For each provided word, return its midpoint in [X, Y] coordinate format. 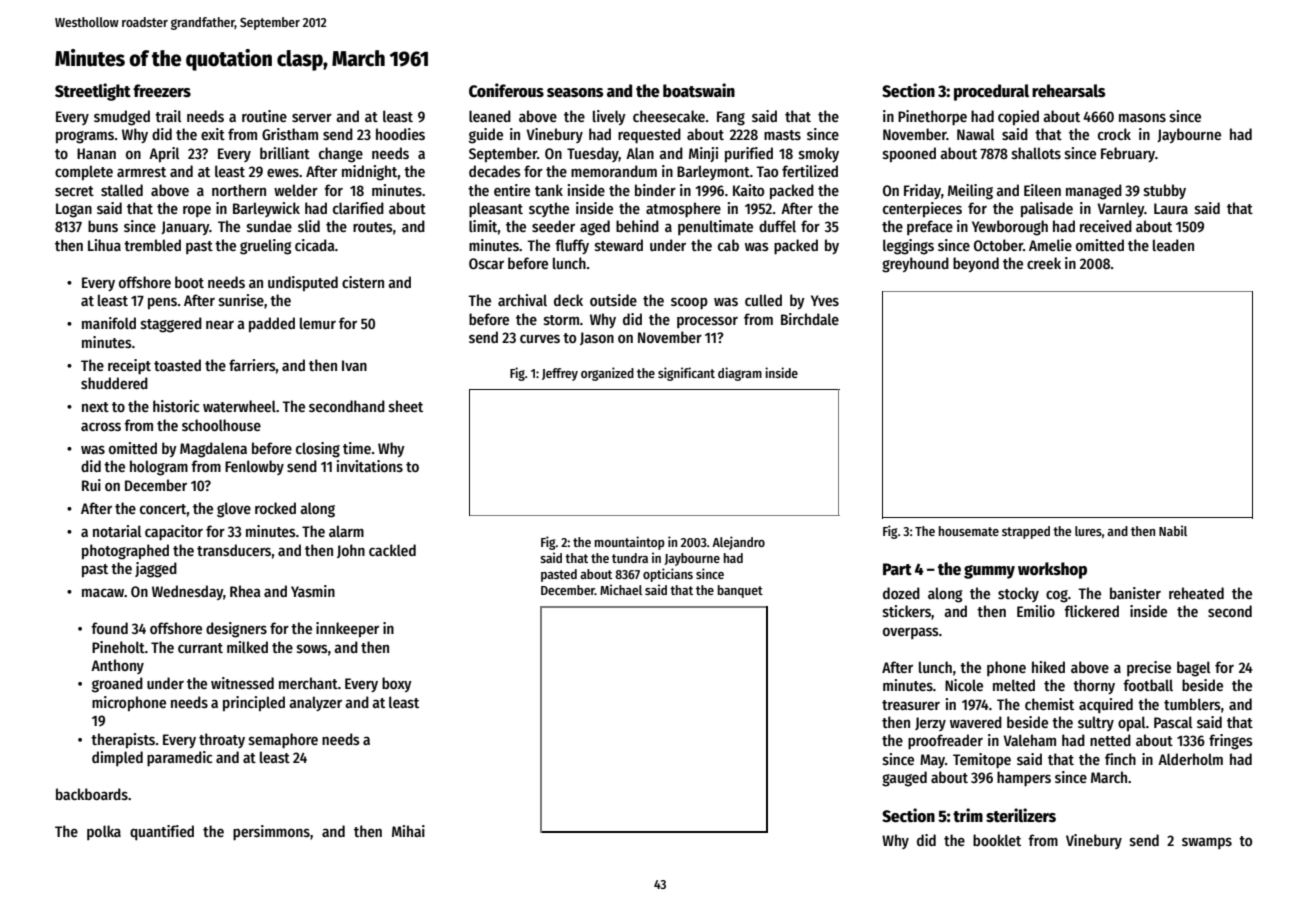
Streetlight [93, 92]
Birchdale [810, 319]
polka [104, 832]
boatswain [699, 90]
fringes [1231, 742]
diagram [740, 374]
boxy [397, 684]
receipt [129, 366]
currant [200, 648]
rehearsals [1069, 91]
